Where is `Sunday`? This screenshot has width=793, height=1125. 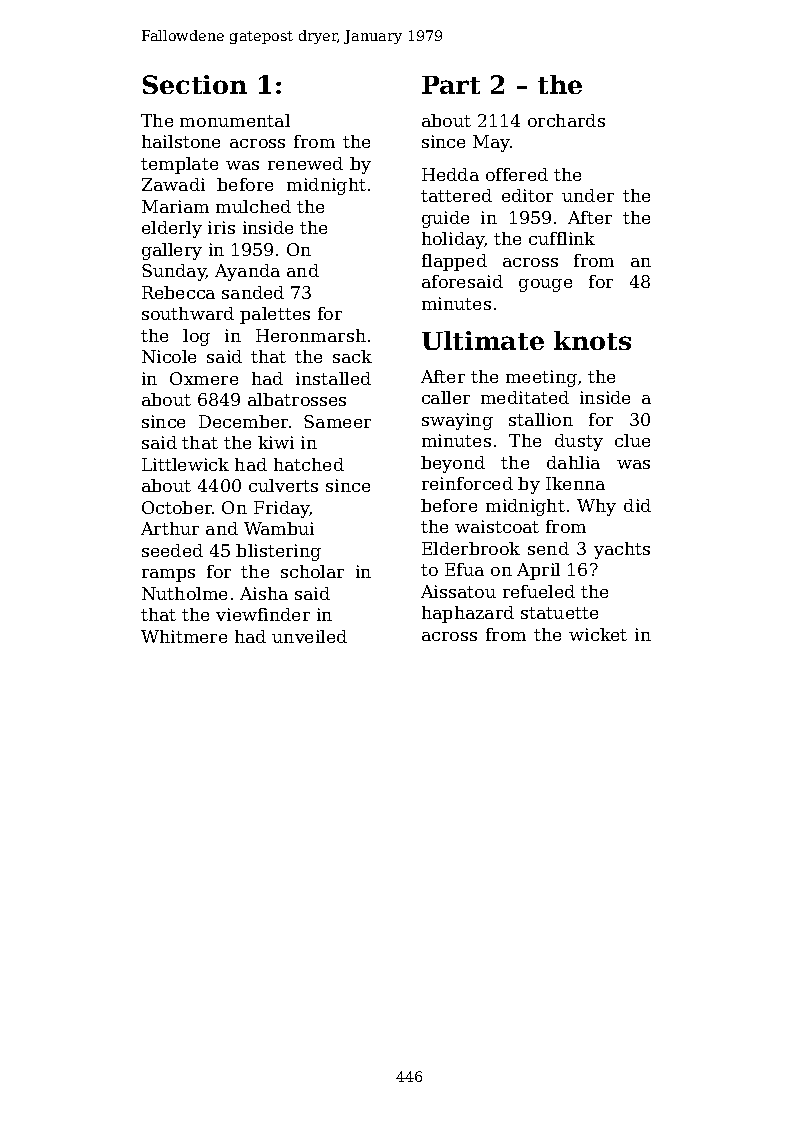
Sunday is located at coordinates (174, 272).
